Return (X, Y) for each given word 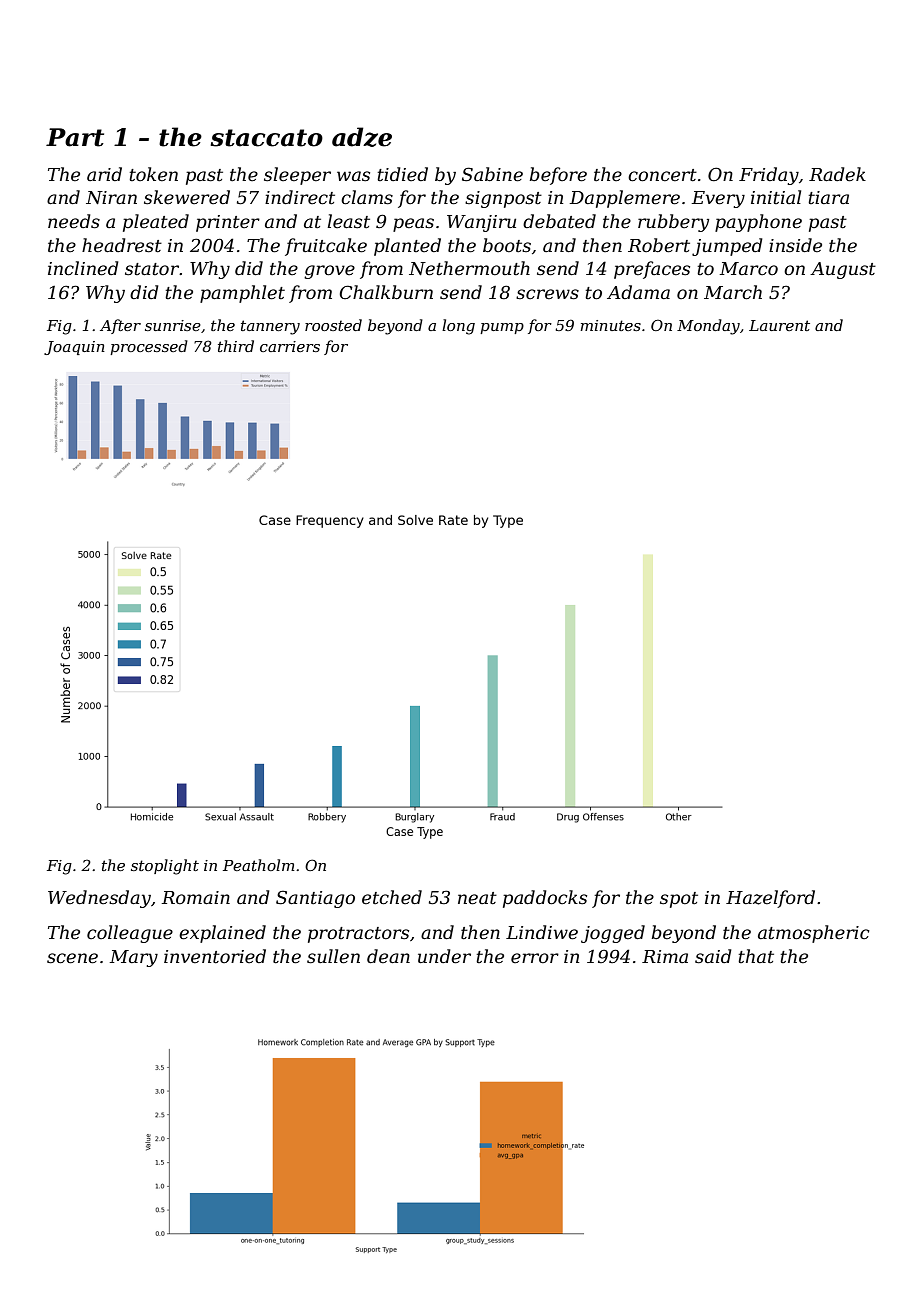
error (535, 958)
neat (477, 898)
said (713, 956)
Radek (837, 174)
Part (75, 137)
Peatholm (259, 865)
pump (502, 328)
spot (679, 900)
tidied (402, 174)
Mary (133, 958)
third (236, 346)
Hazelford (770, 899)
